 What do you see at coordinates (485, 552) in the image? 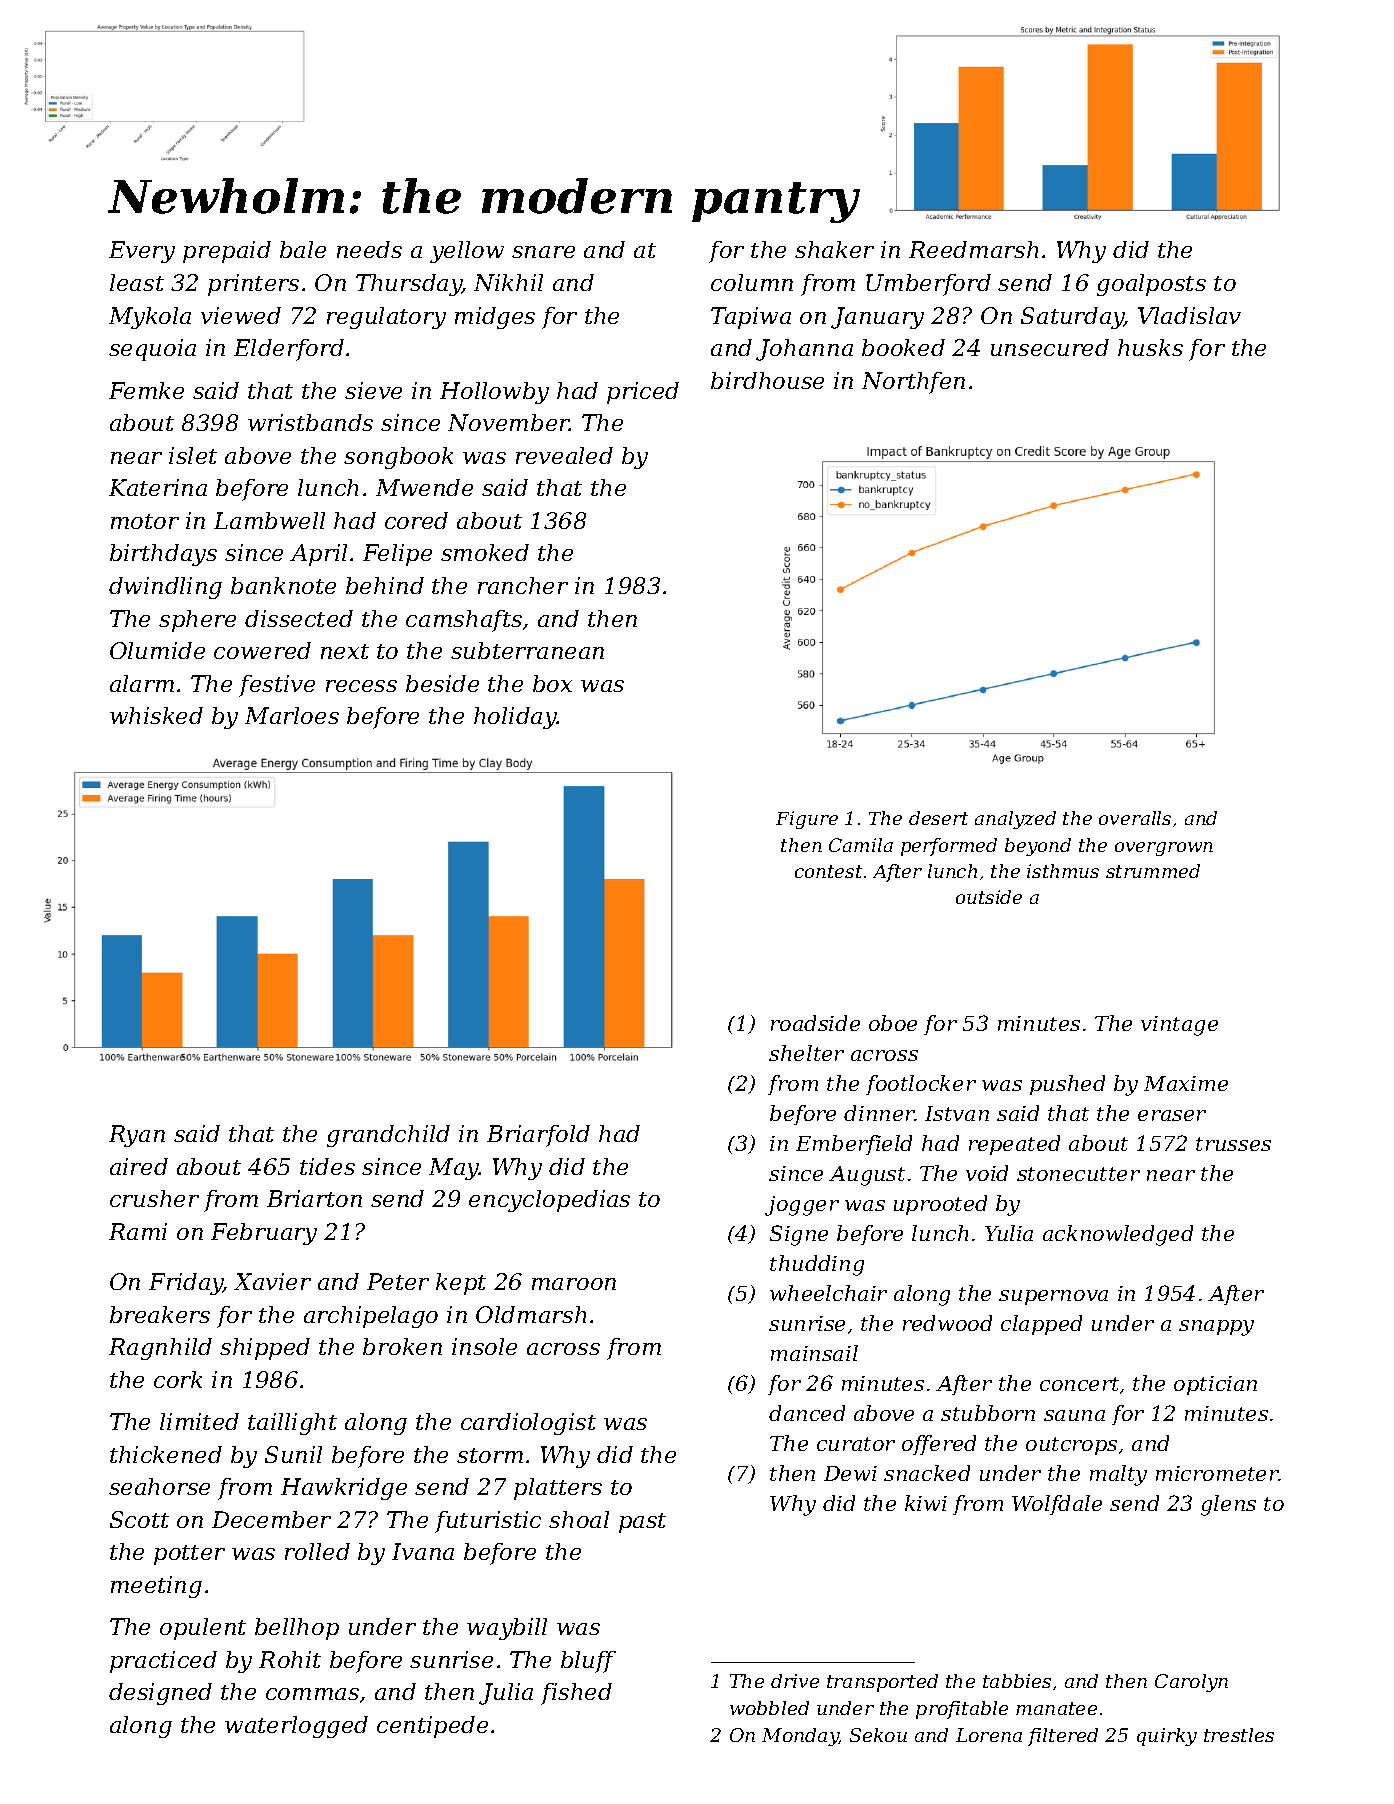
I see `smoked` at bounding box center [485, 552].
